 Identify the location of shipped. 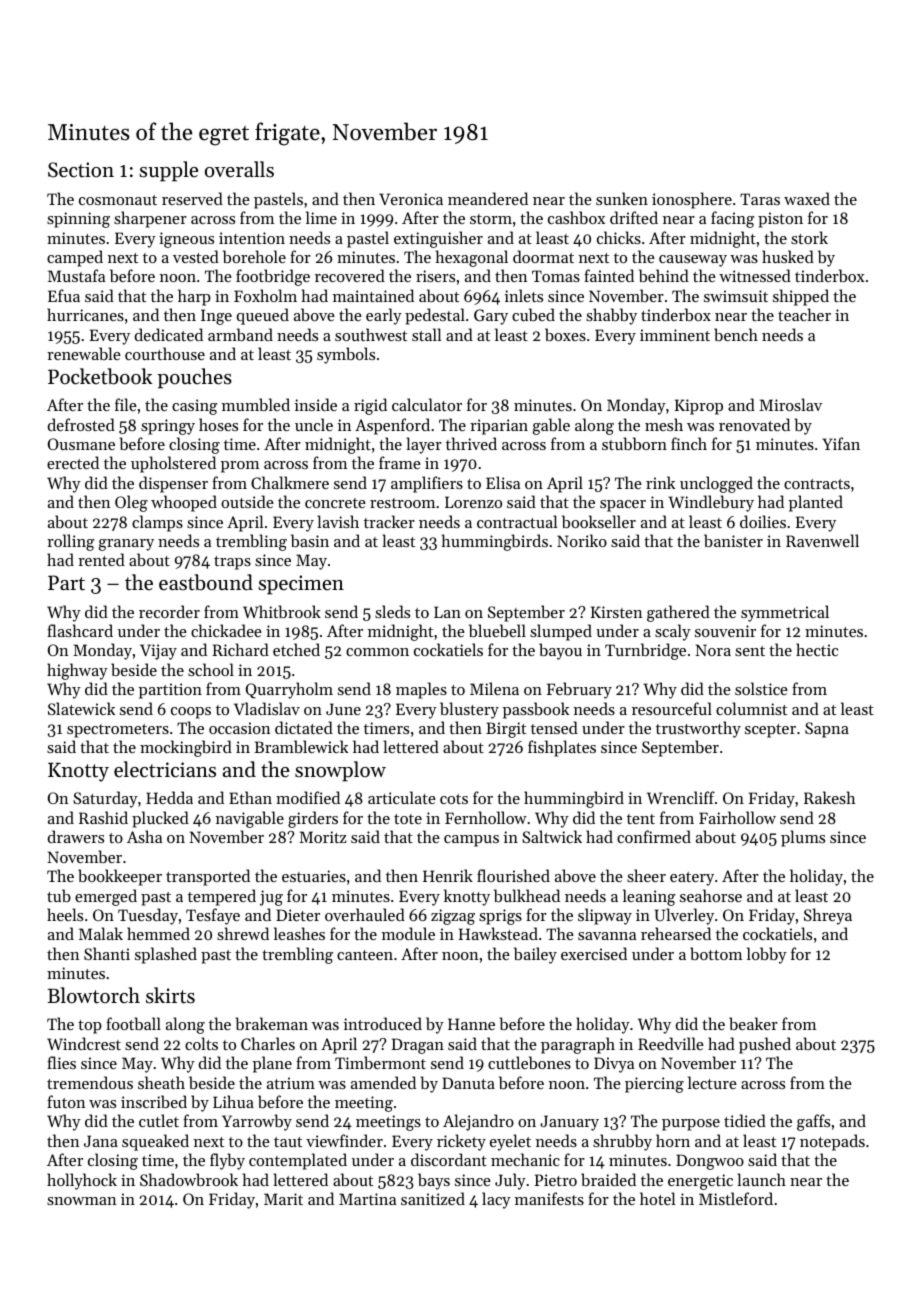
(801, 297).
